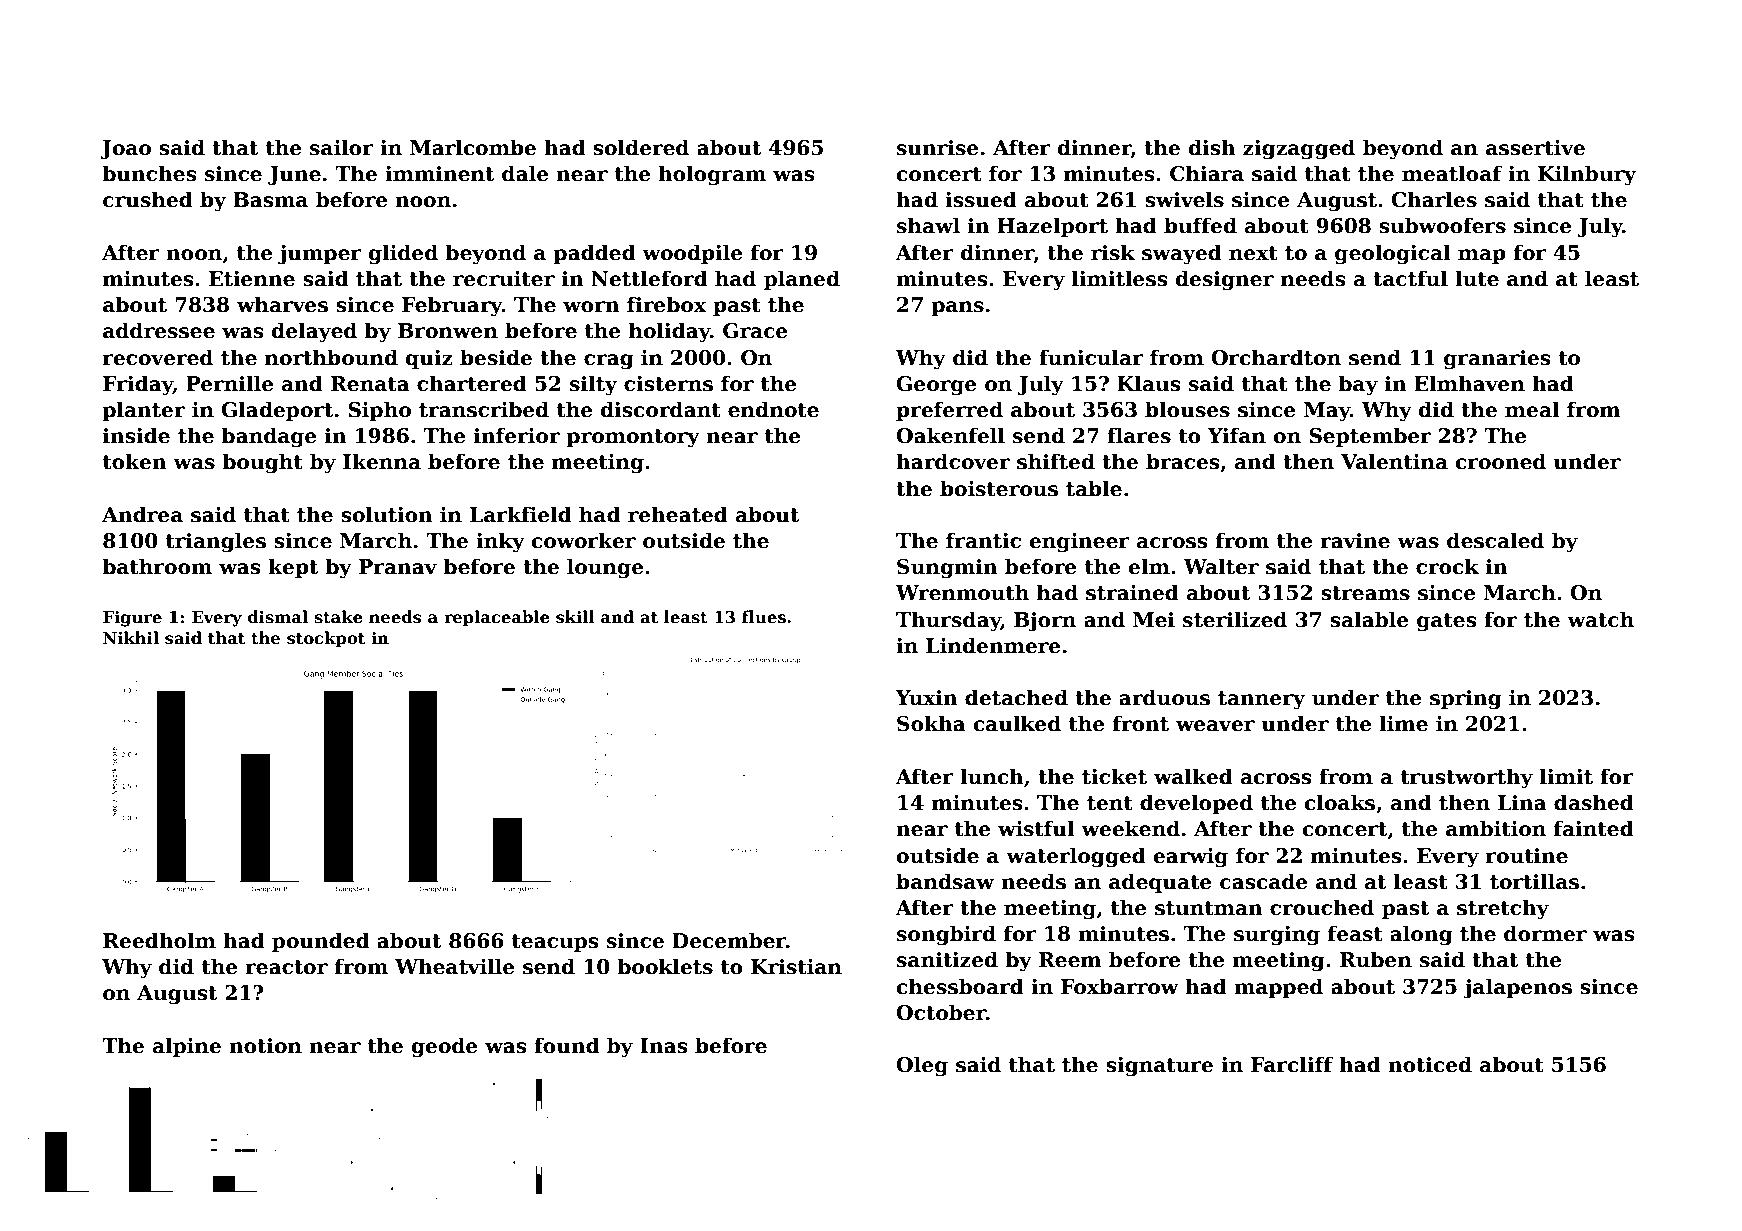 The height and width of the screenshot is (1231, 1742). What do you see at coordinates (1209, 908) in the screenshot?
I see `stuntman` at bounding box center [1209, 908].
